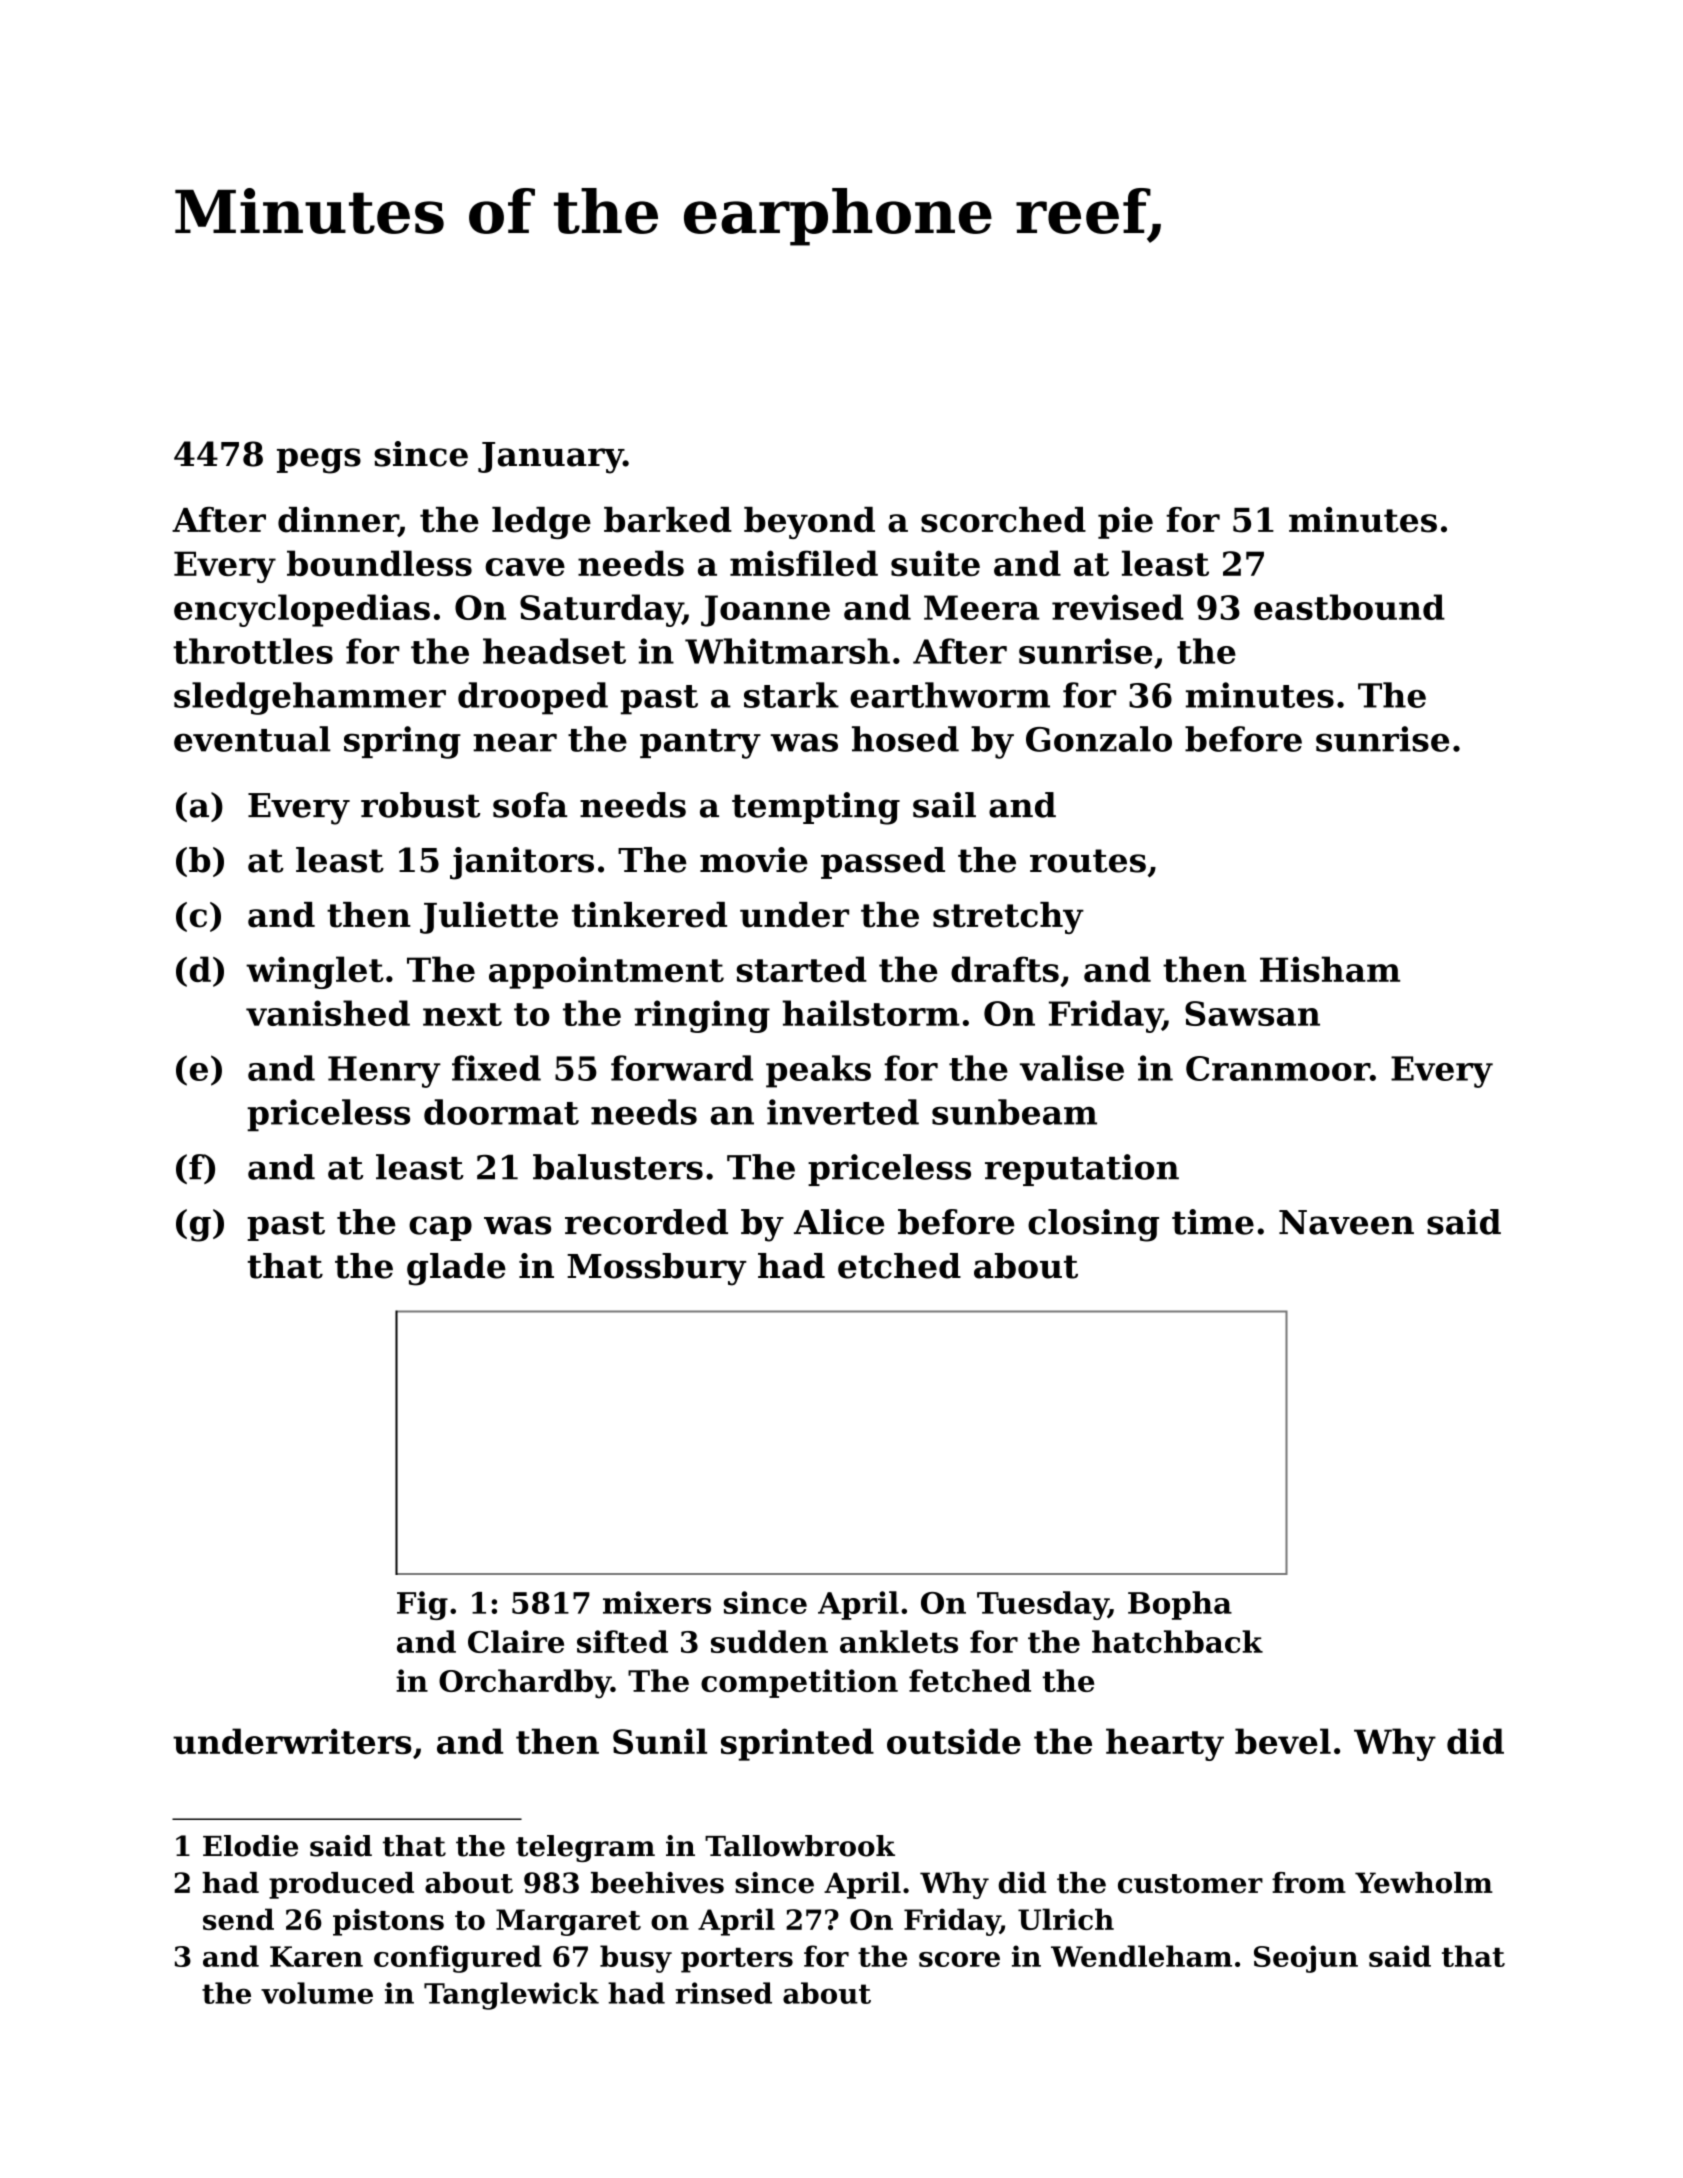 Image resolution: width=1683 pixels, height=2178 pixels. I want to click on Wendleham, so click(1141, 1956).
